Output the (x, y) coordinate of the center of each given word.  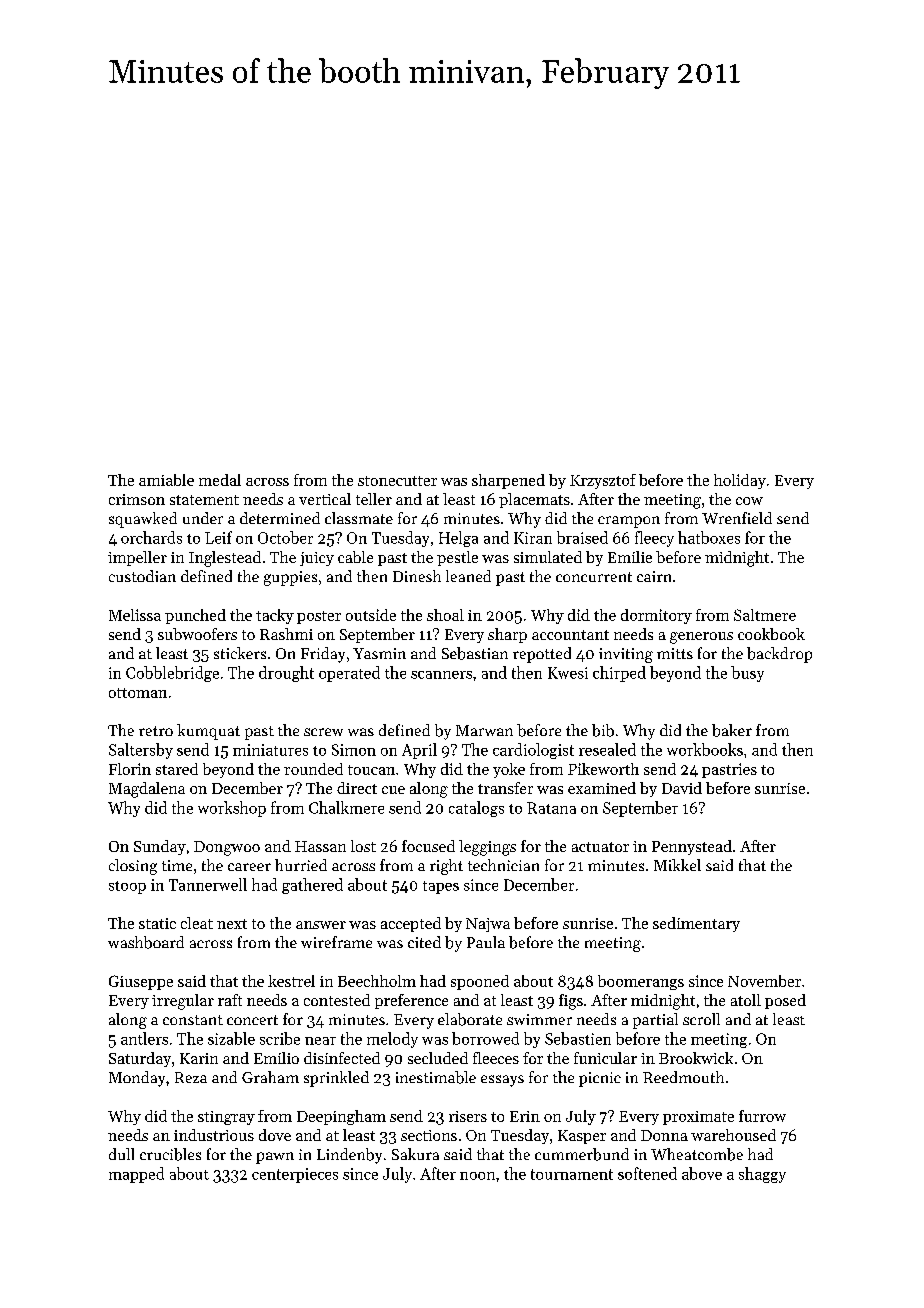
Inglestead (225, 559)
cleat (197, 923)
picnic (600, 1079)
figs (571, 1002)
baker (732, 730)
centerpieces (295, 1175)
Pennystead (692, 847)
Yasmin (379, 653)
